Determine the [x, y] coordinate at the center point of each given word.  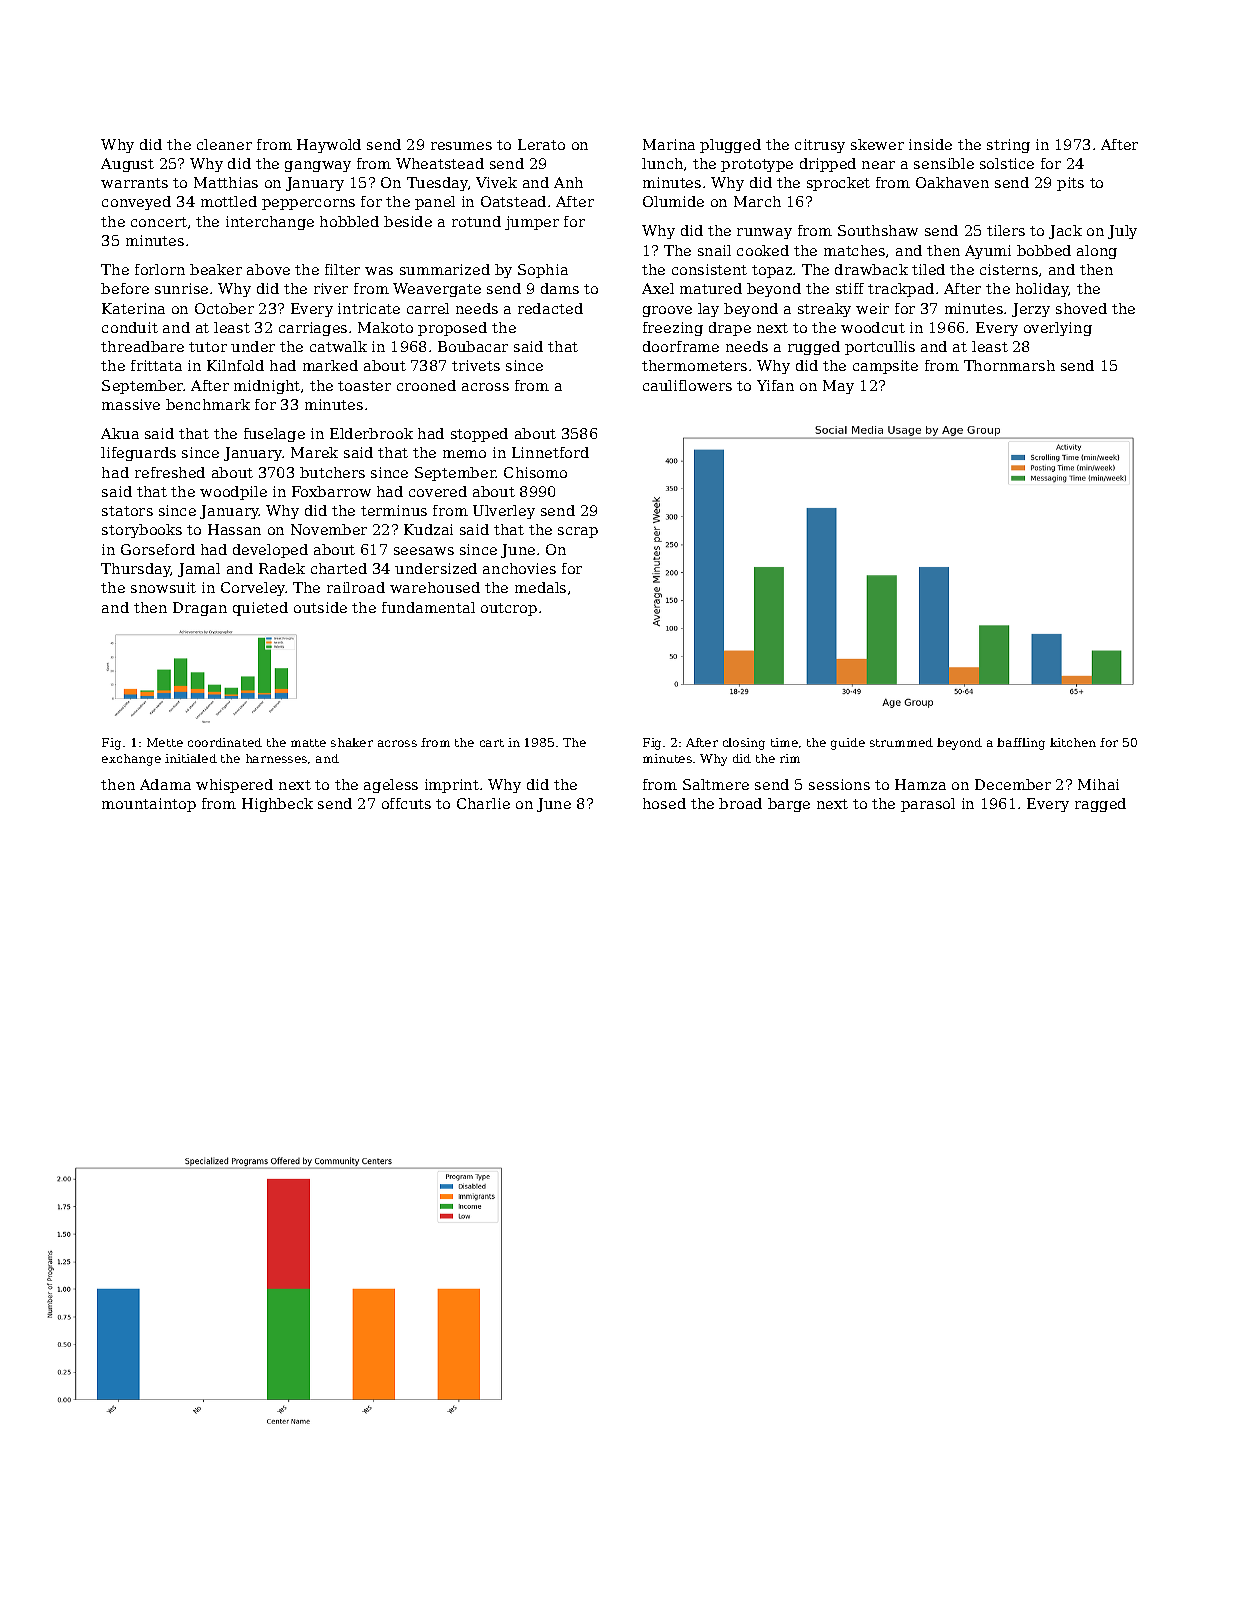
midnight [267, 387]
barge [789, 805]
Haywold [329, 146]
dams [560, 288]
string [1008, 146]
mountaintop [149, 805]
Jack [1065, 232]
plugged [730, 146]
